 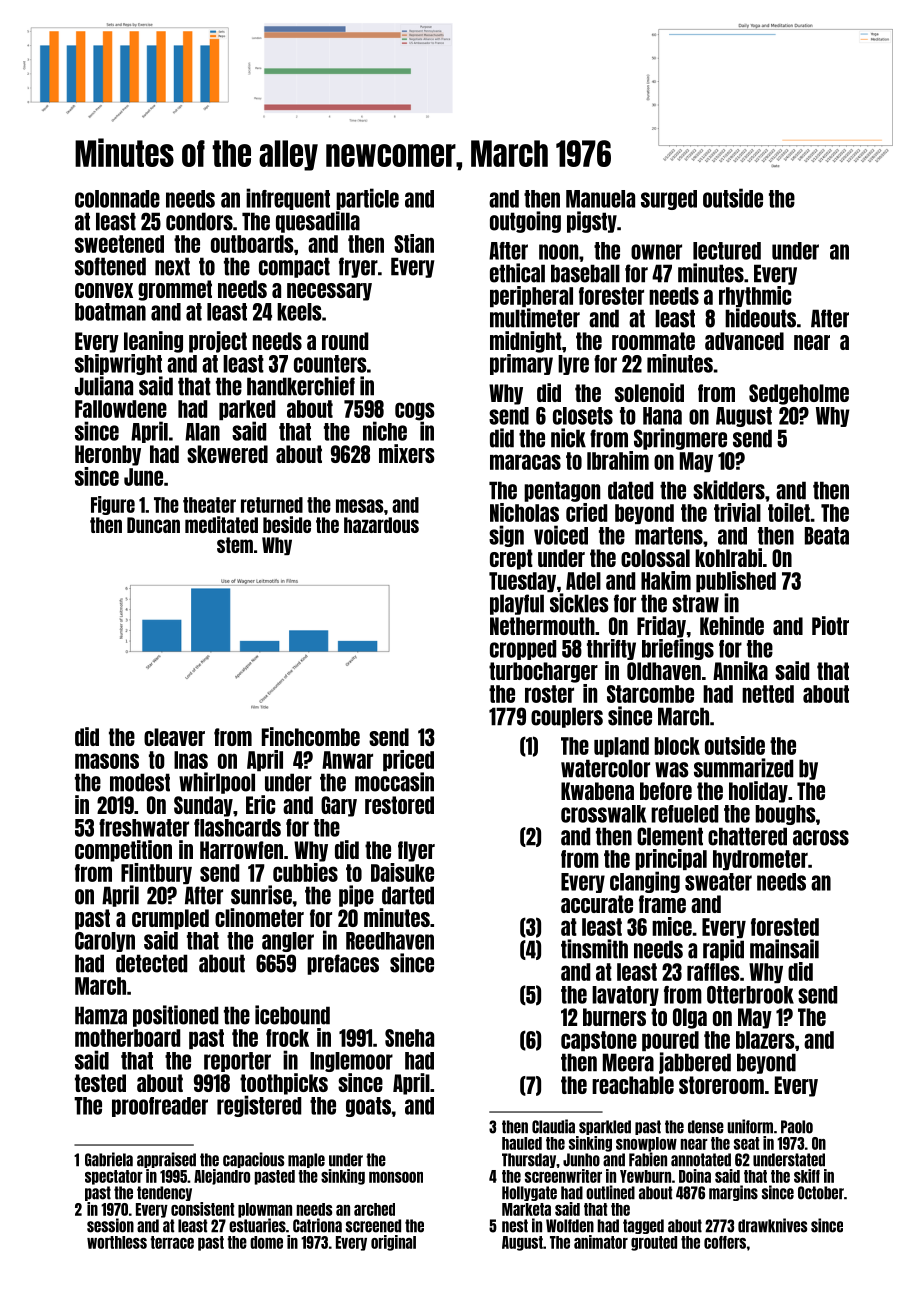 I want to click on infrequent, so click(x=288, y=199).
